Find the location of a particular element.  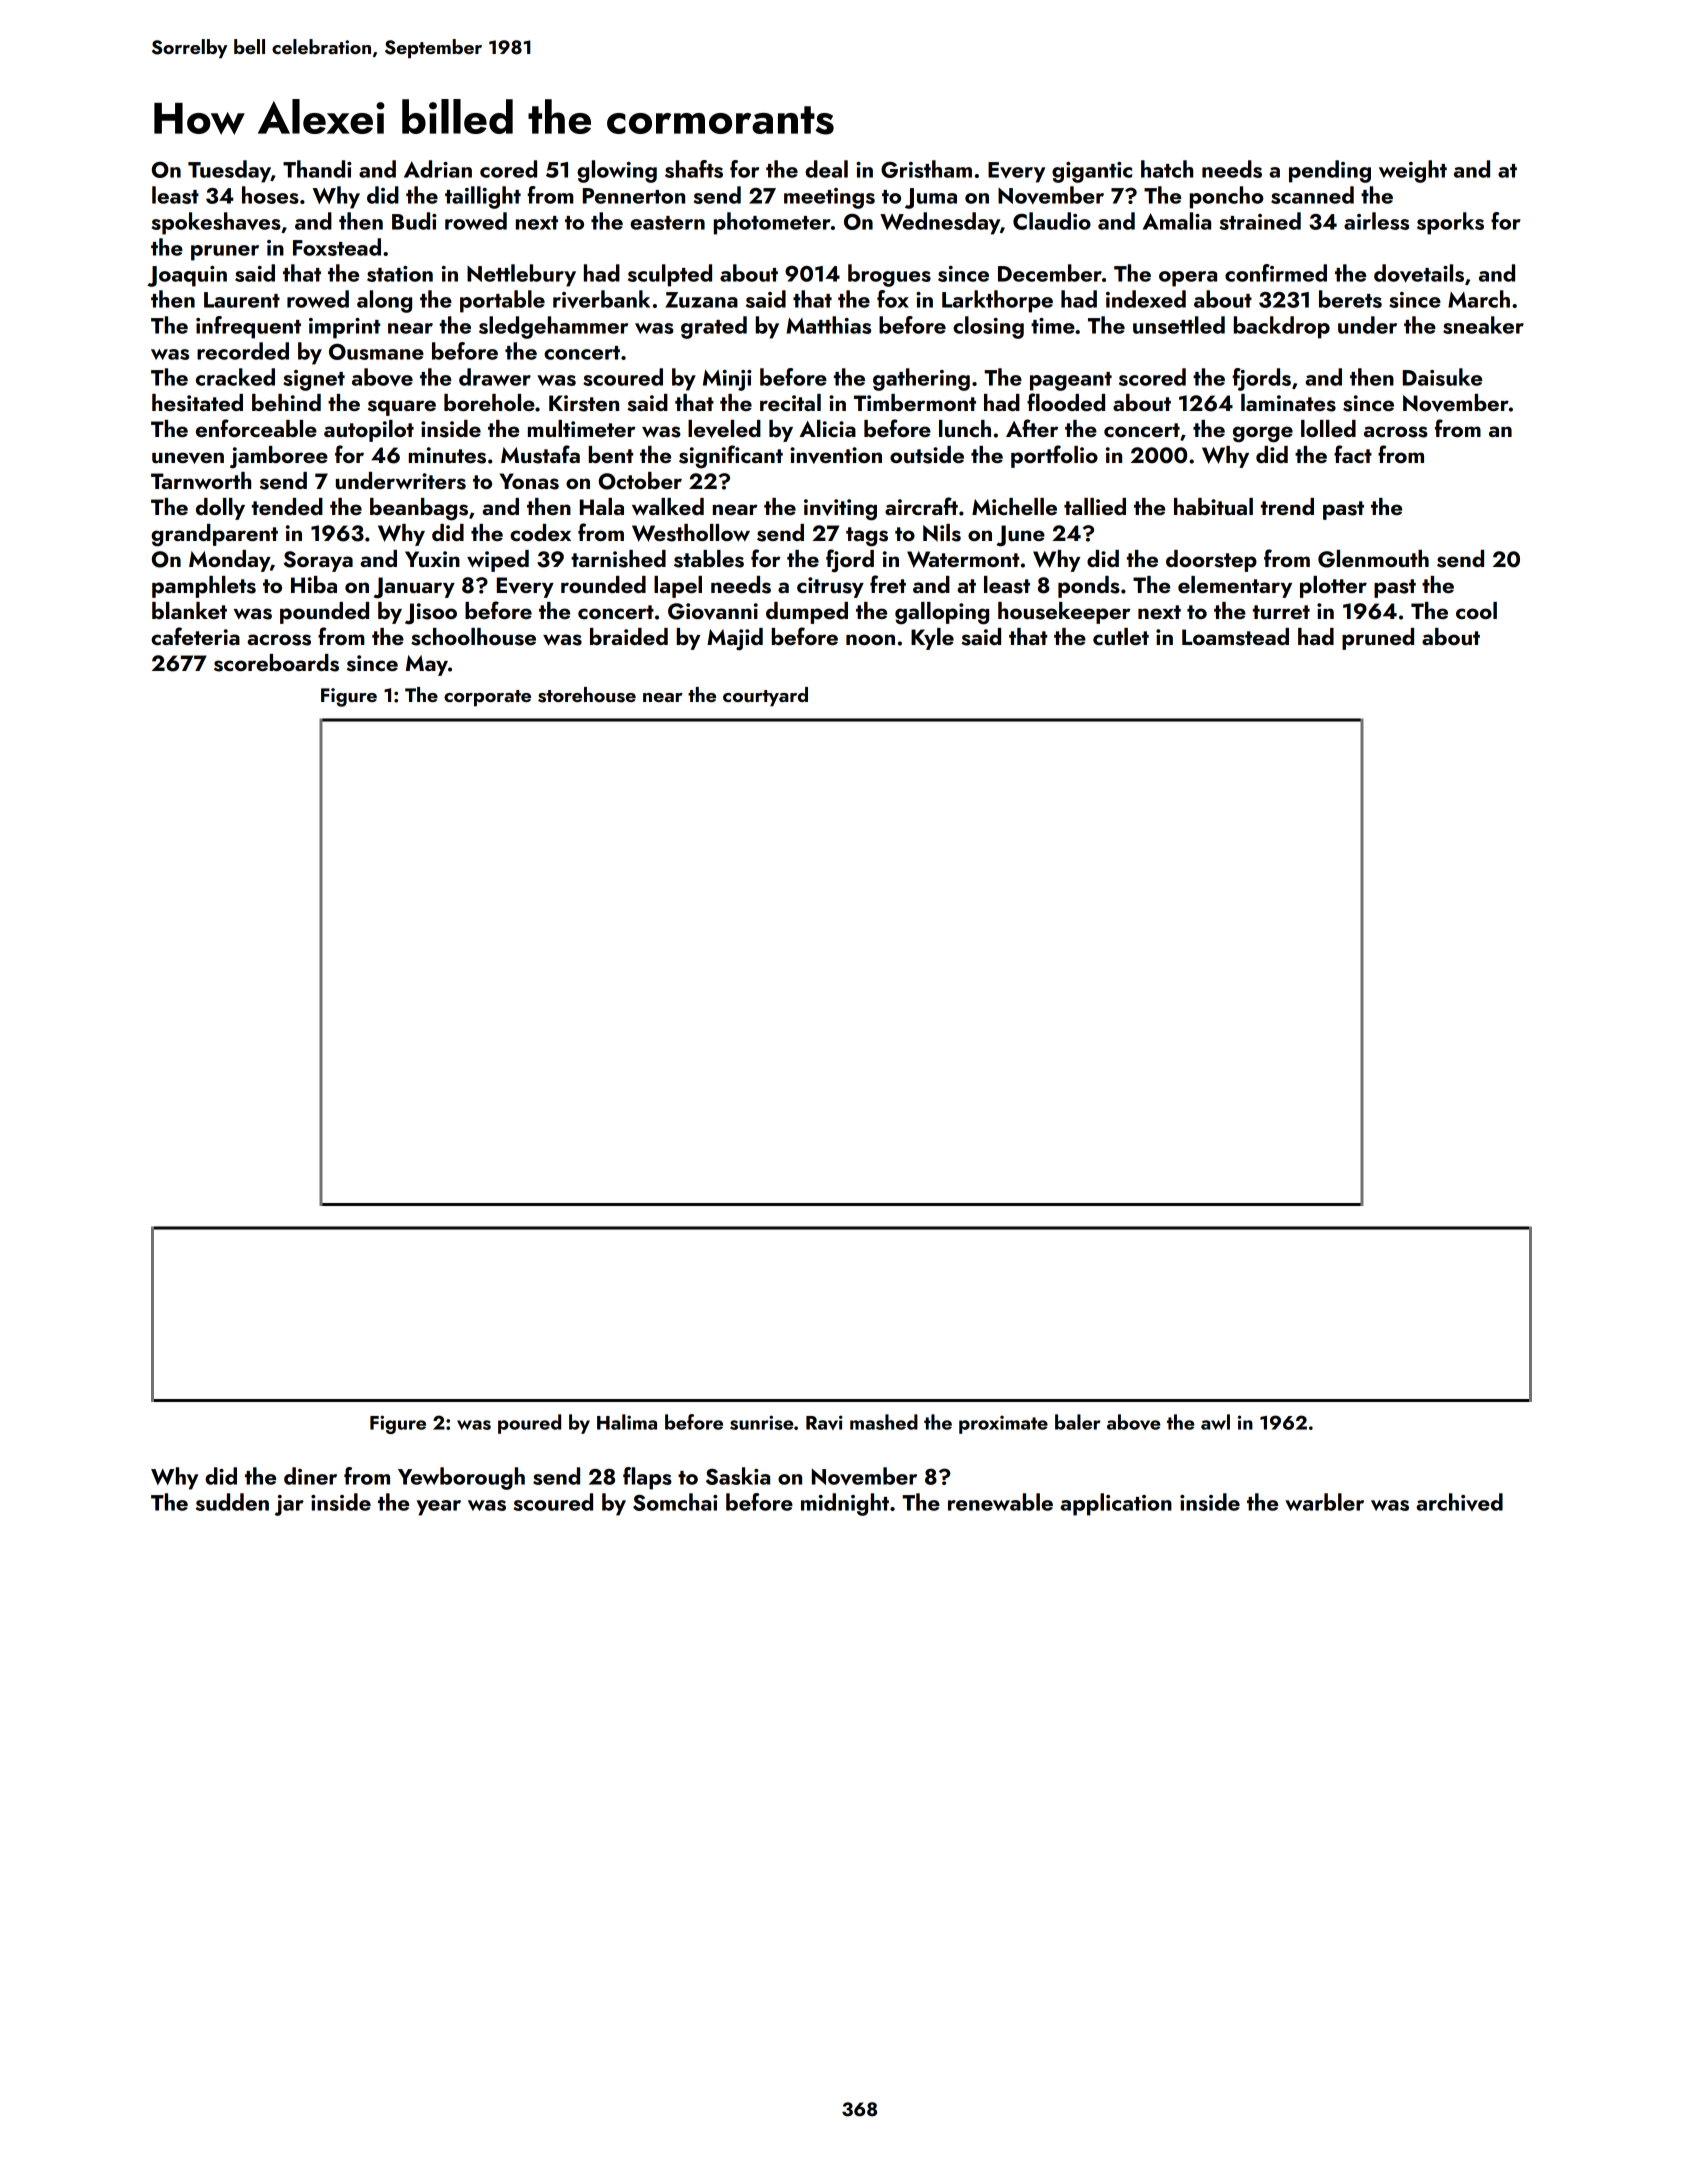

Tuesday is located at coordinates (229, 171).
